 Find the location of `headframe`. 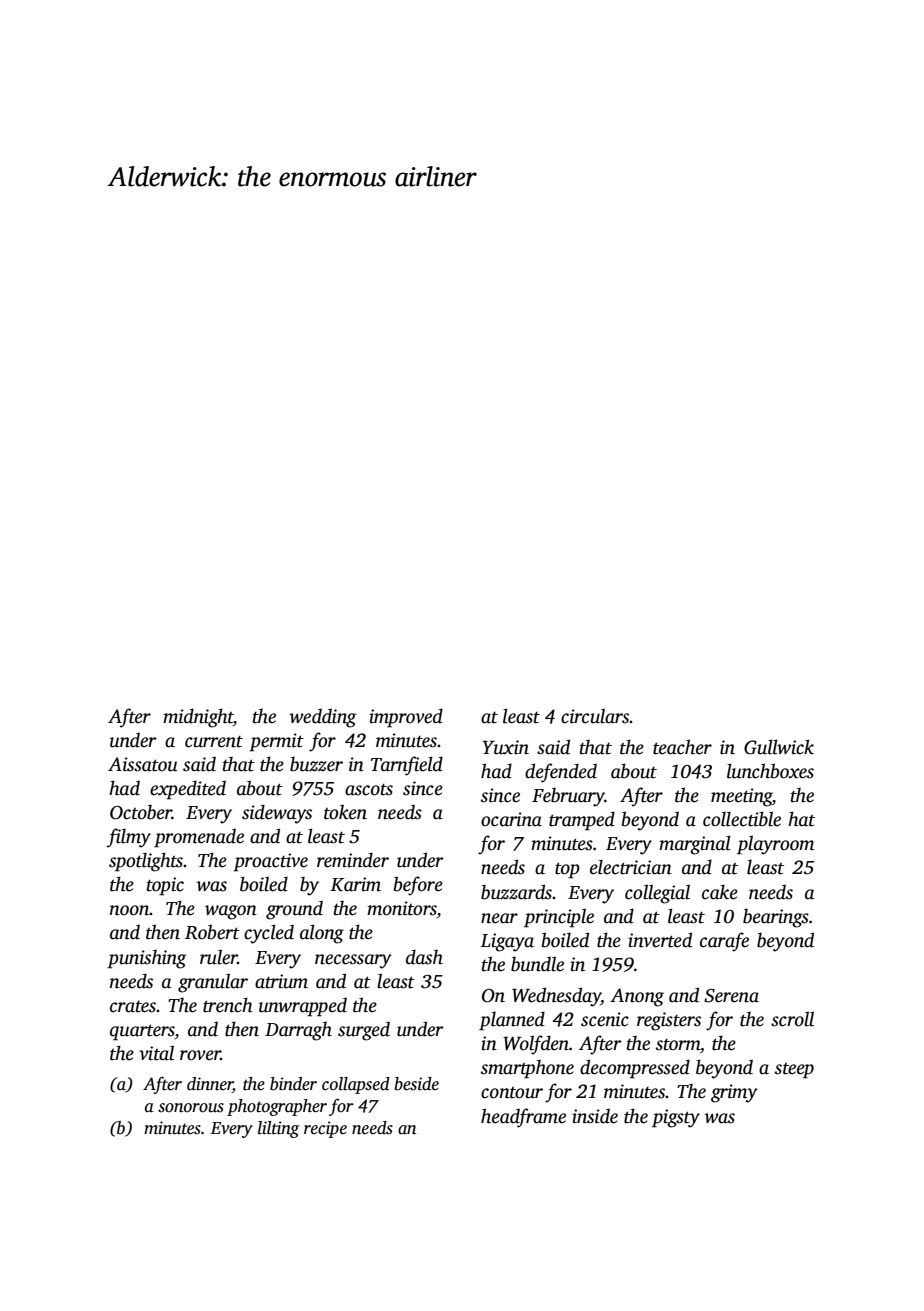

headframe is located at coordinates (523, 1118).
